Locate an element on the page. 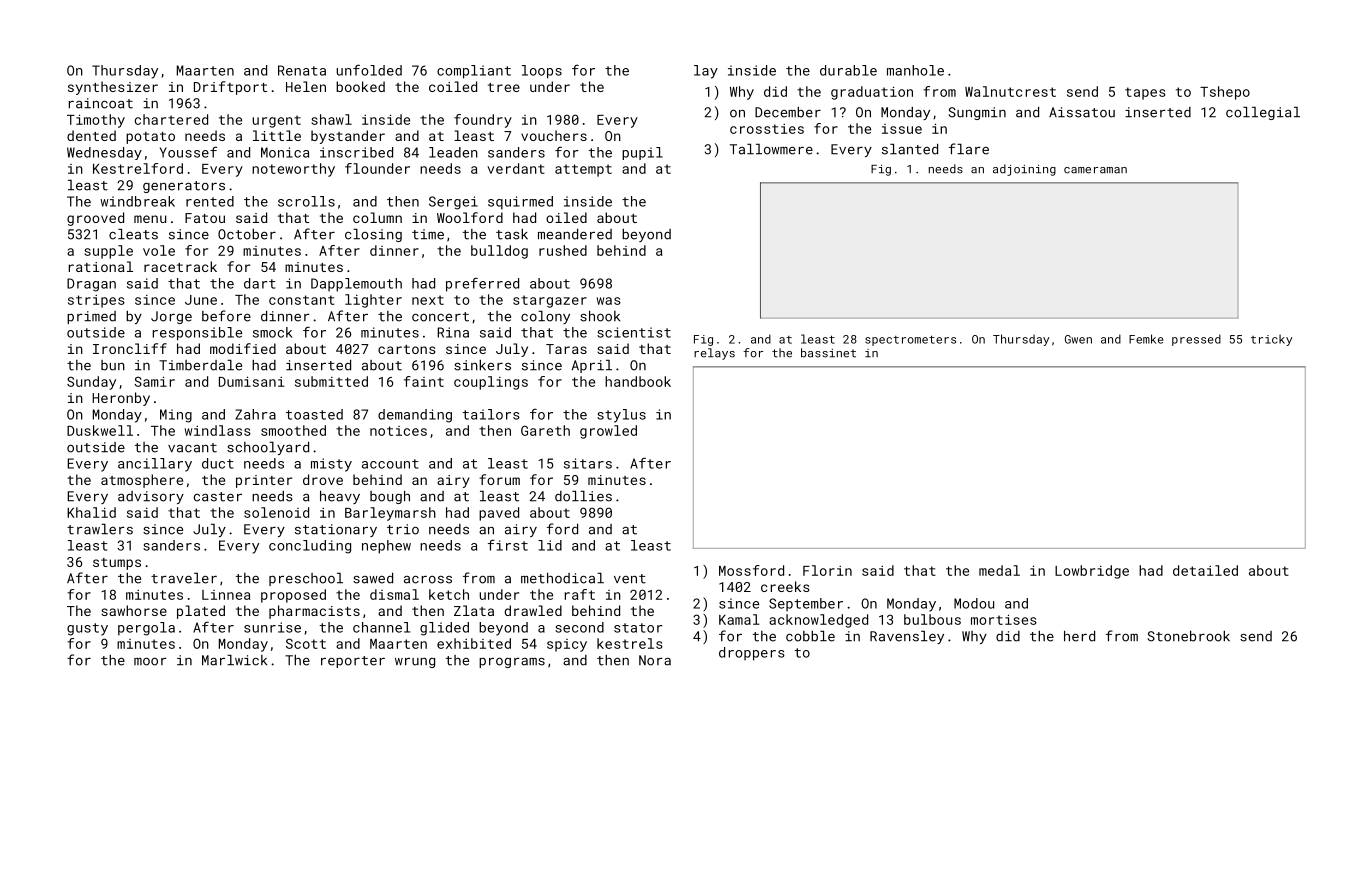 The image size is (1372, 887). tricky is located at coordinates (1271, 340).
